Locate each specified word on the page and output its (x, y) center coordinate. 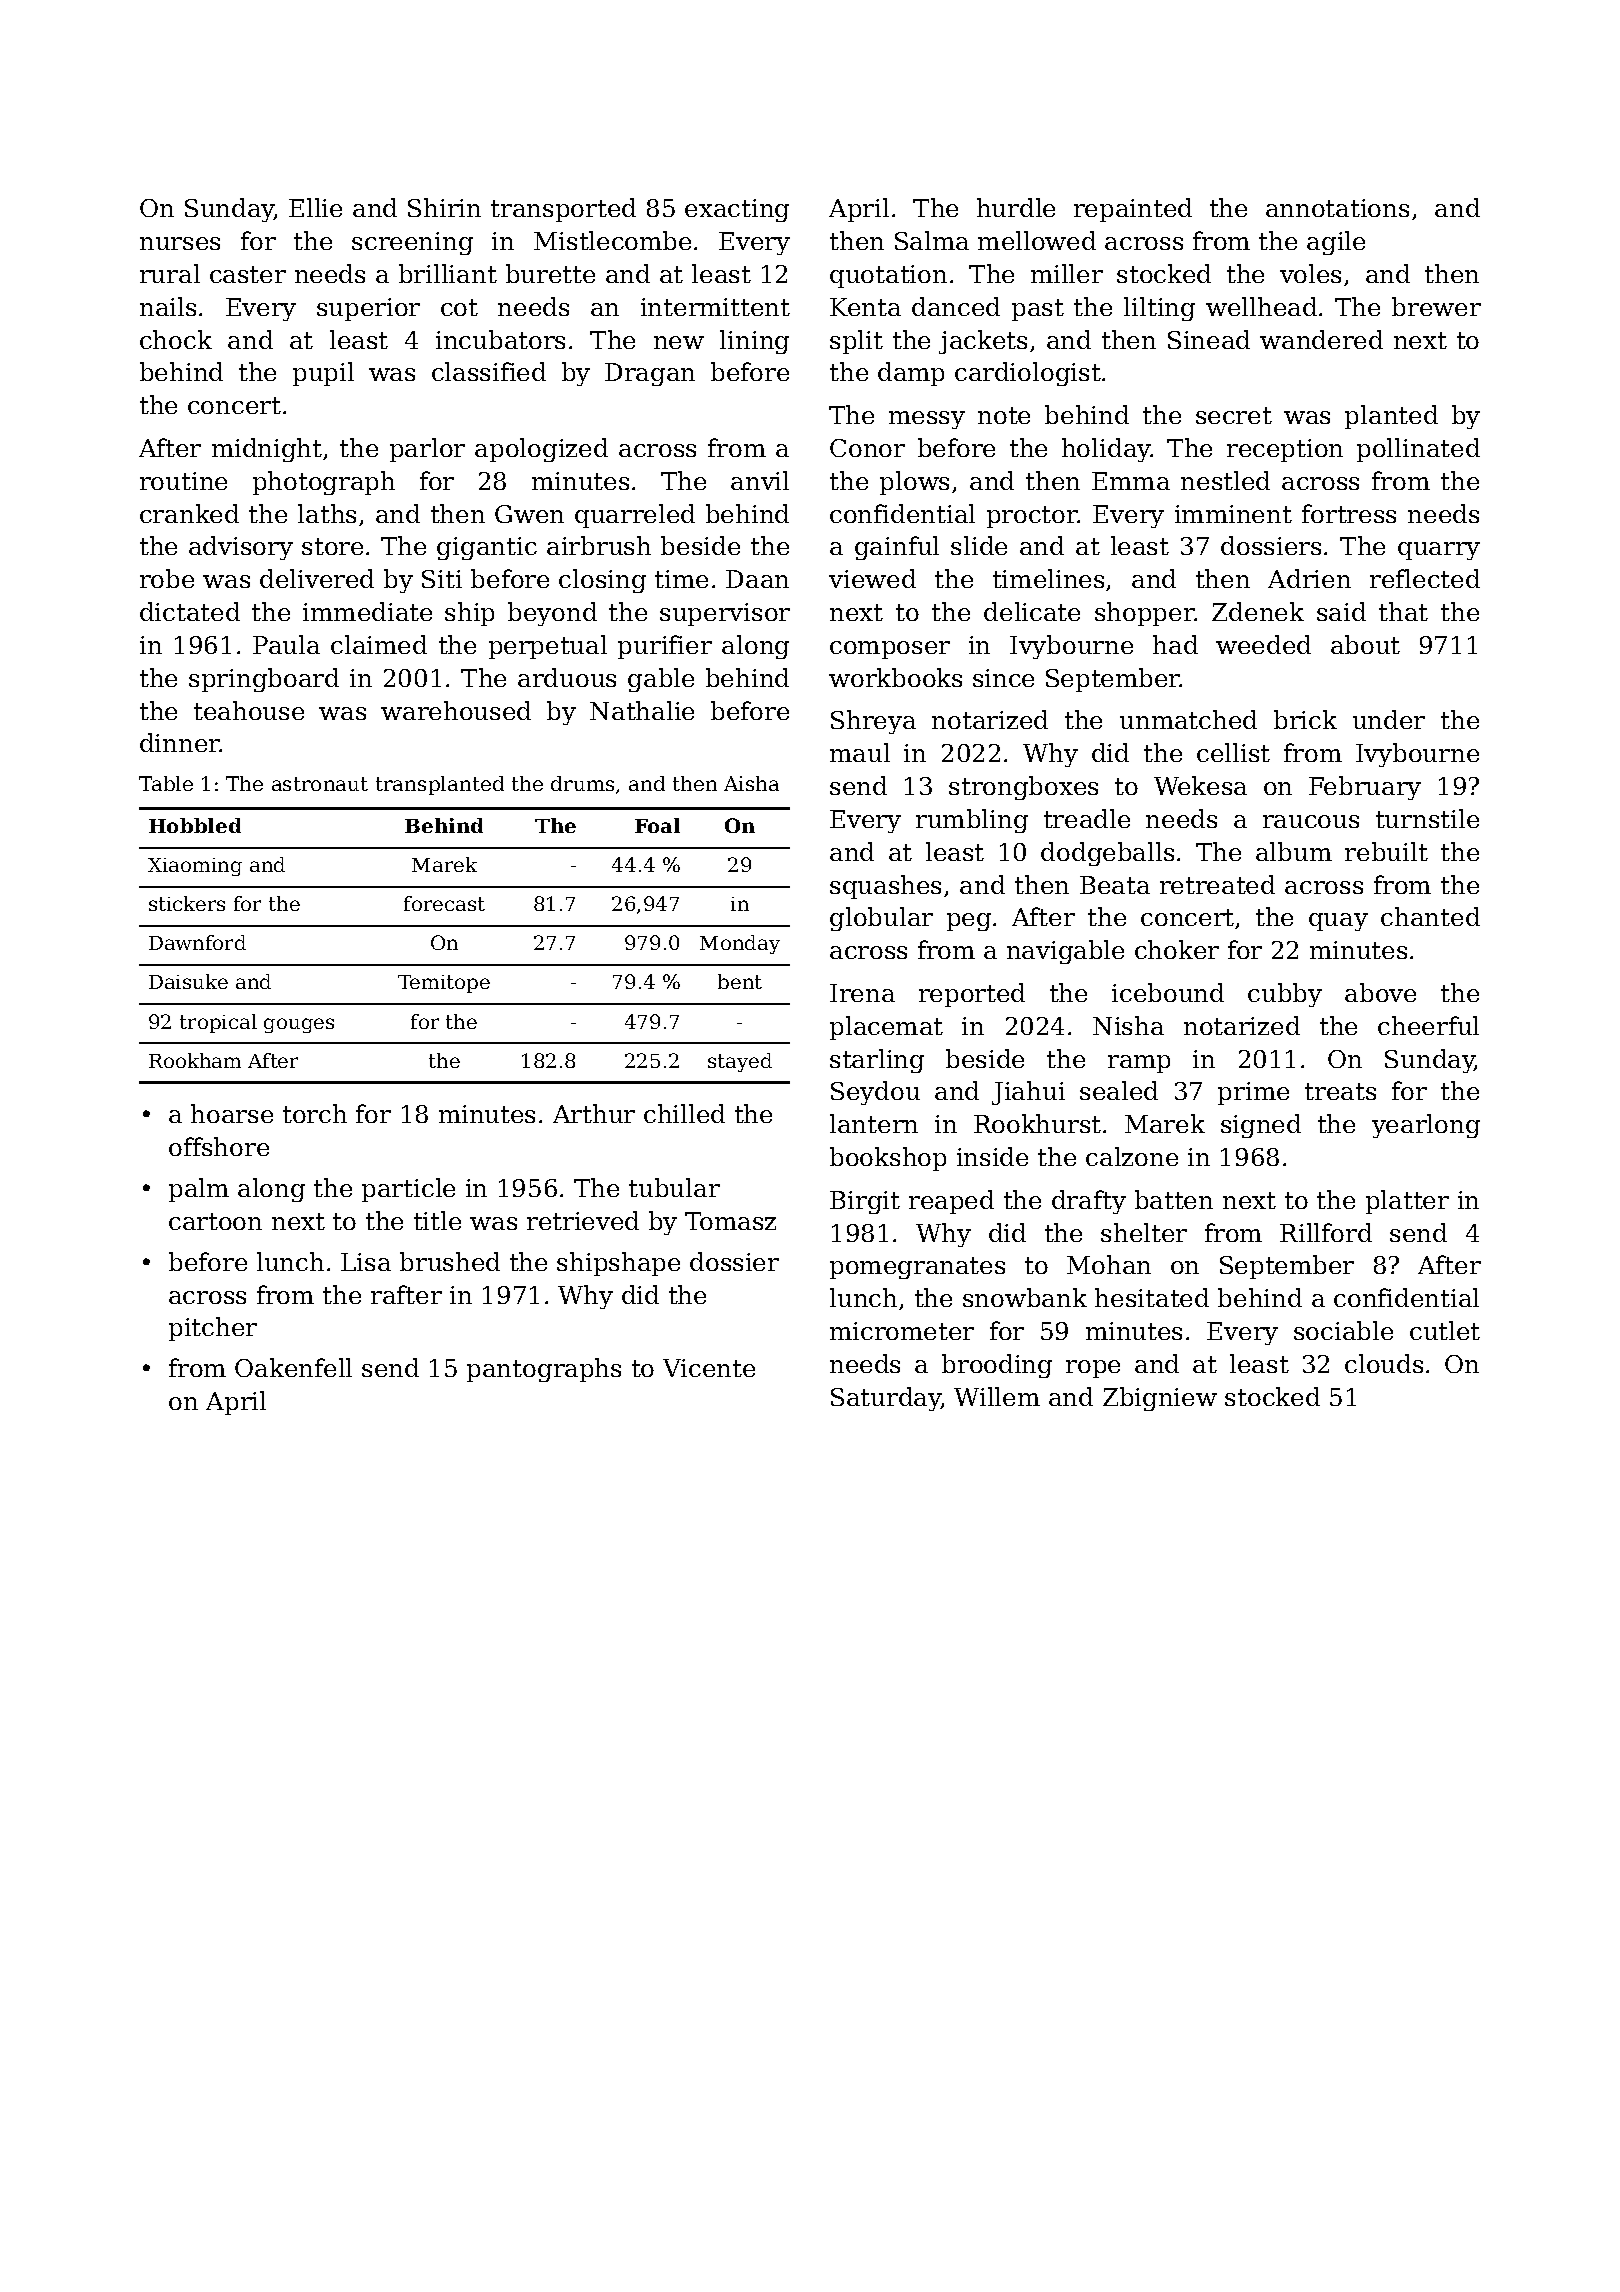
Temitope (444, 984)
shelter (1144, 1232)
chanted (1430, 916)
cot (459, 307)
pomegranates (917, 1268)
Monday (740, 944)
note (1004, 415)
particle (408, 1190)
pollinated (1418, 450)
